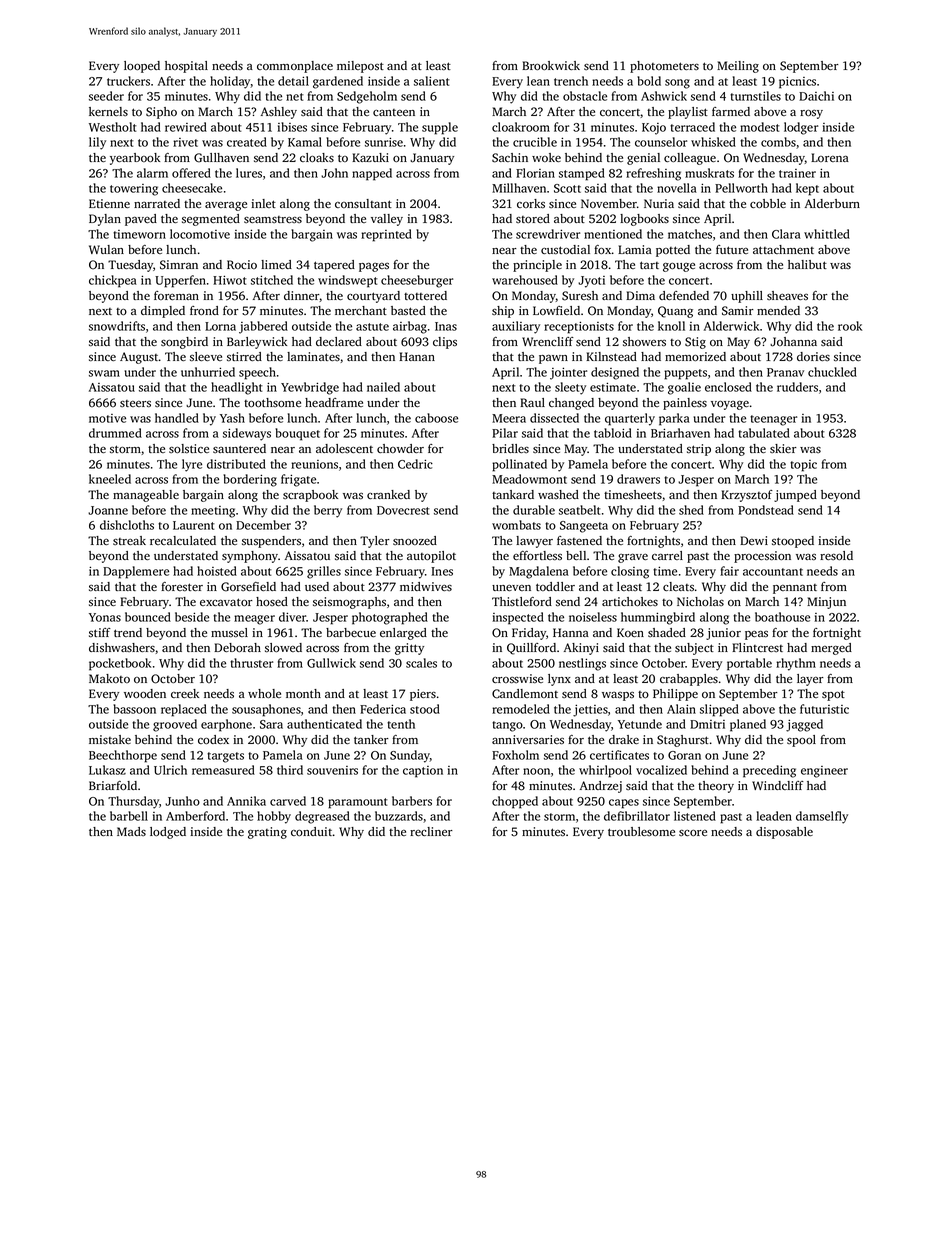  What do you see at coordinates (664, 67) in the screenshot?
I see `photometers` at bounding box center [664, 67].
